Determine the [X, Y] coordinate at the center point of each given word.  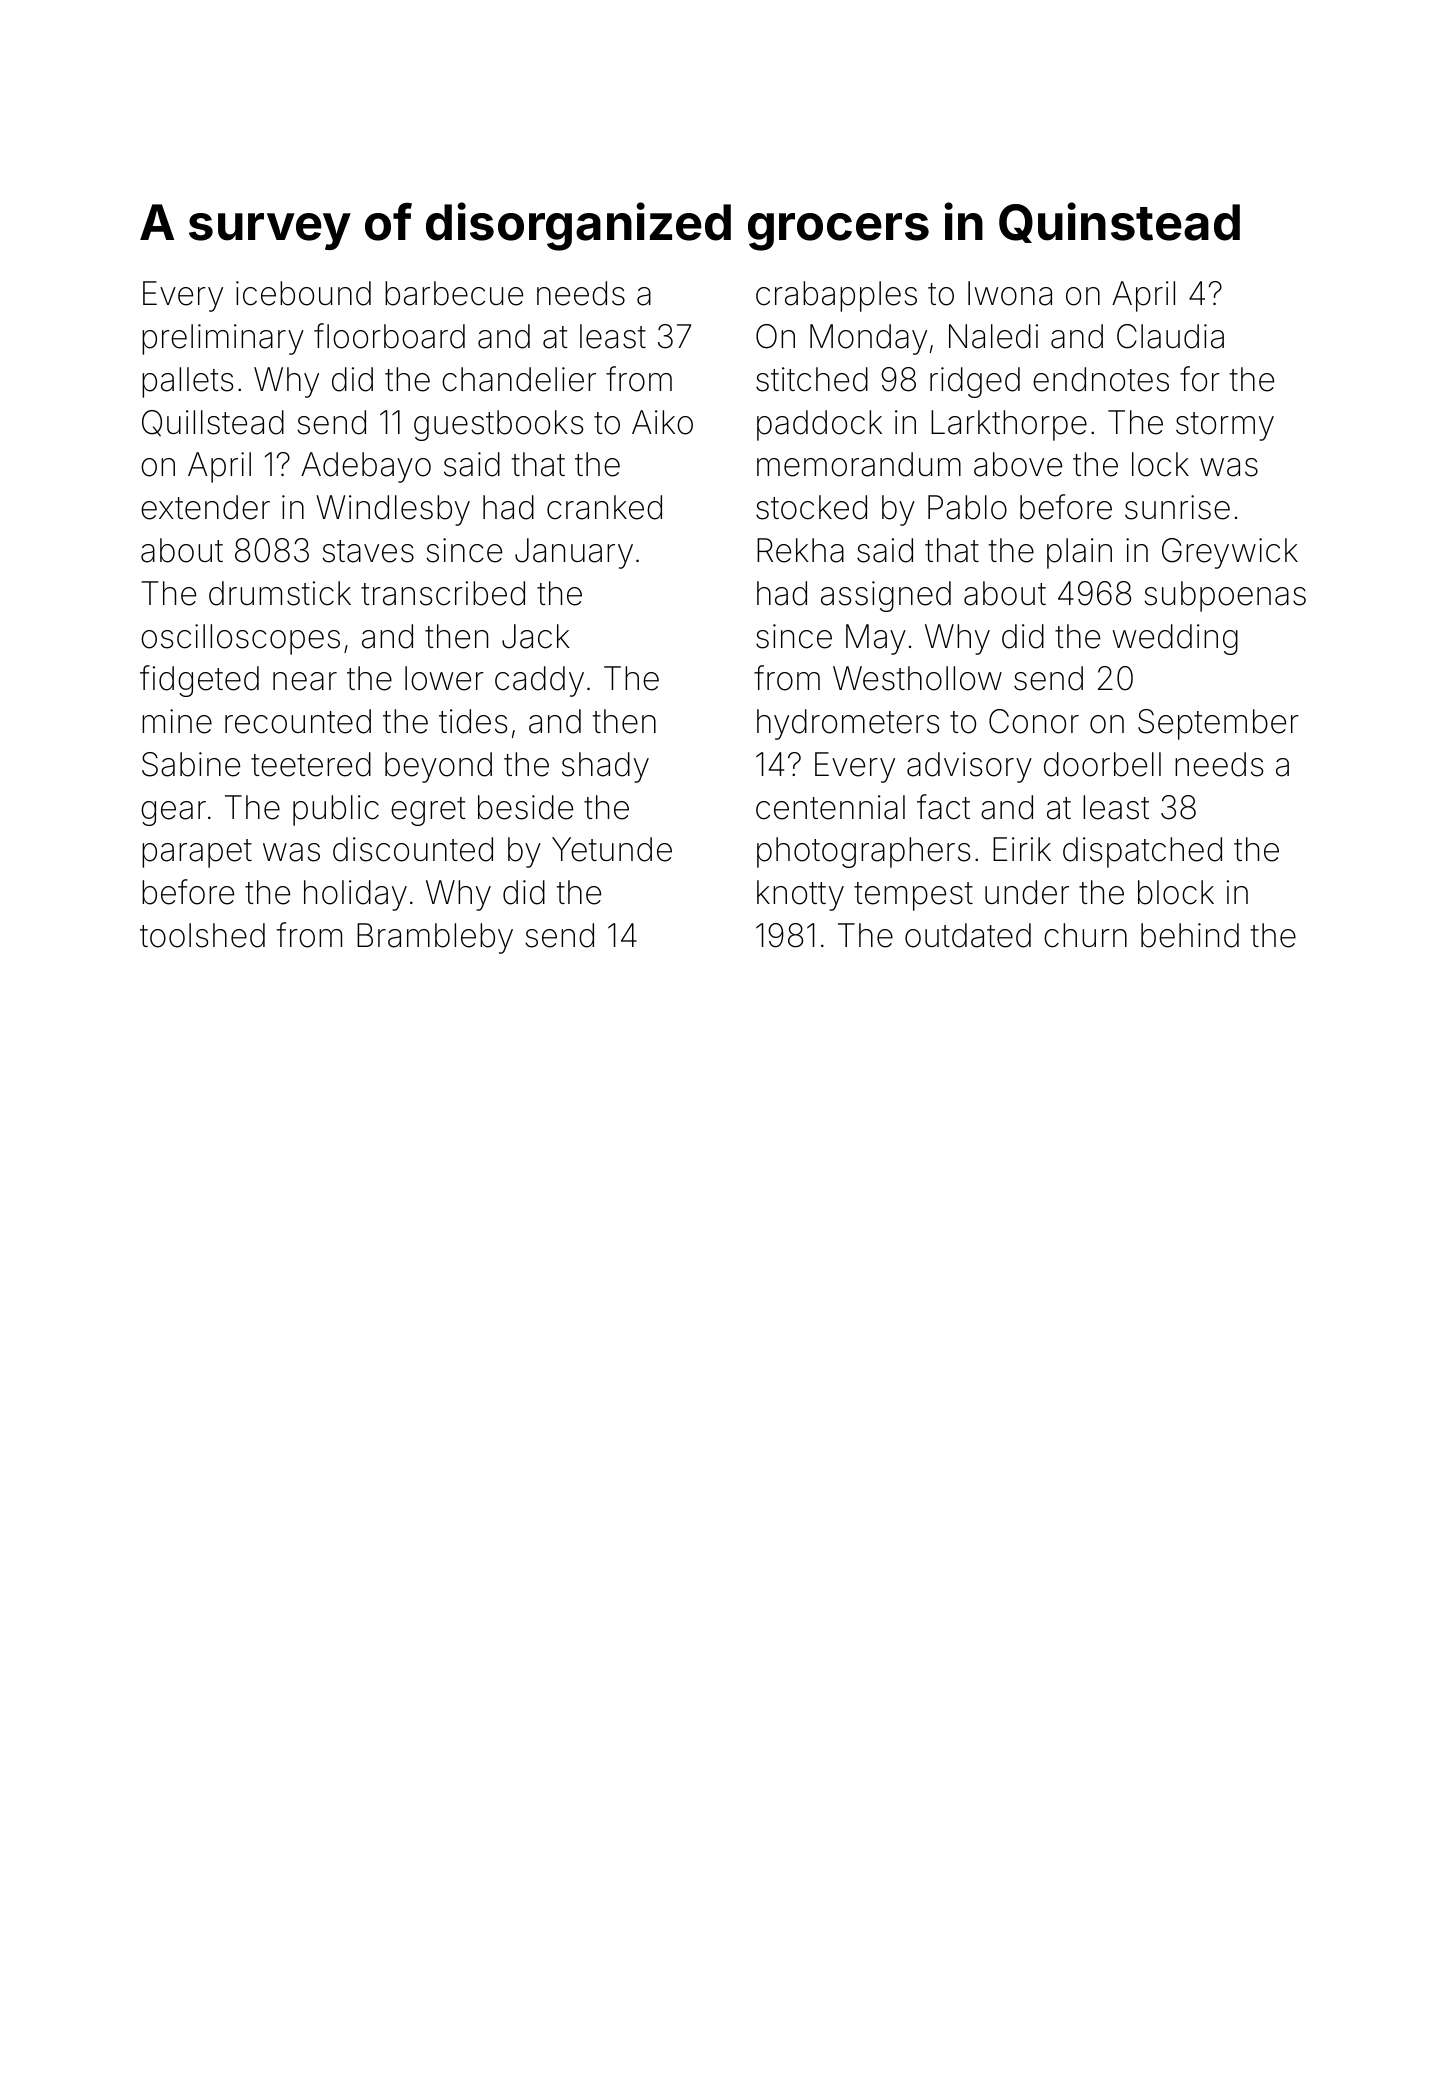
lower [444, 678]
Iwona [1010, 293]
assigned [886, 596]
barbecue [454, 293]
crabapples [836, 296]
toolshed [202, 935]
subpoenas [1225, 596]
